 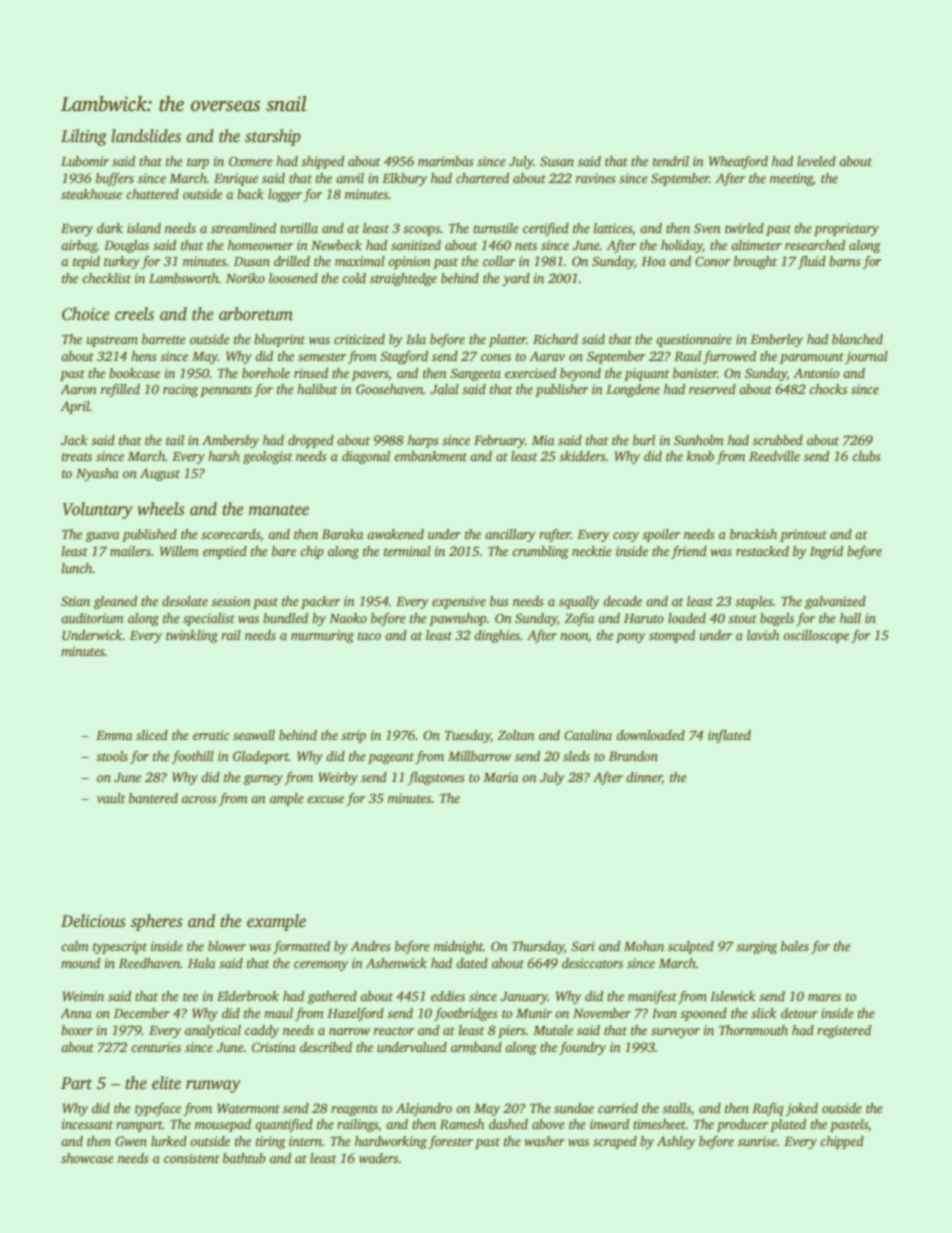 I want to click on twinkling, so click(x=192, y=636).
